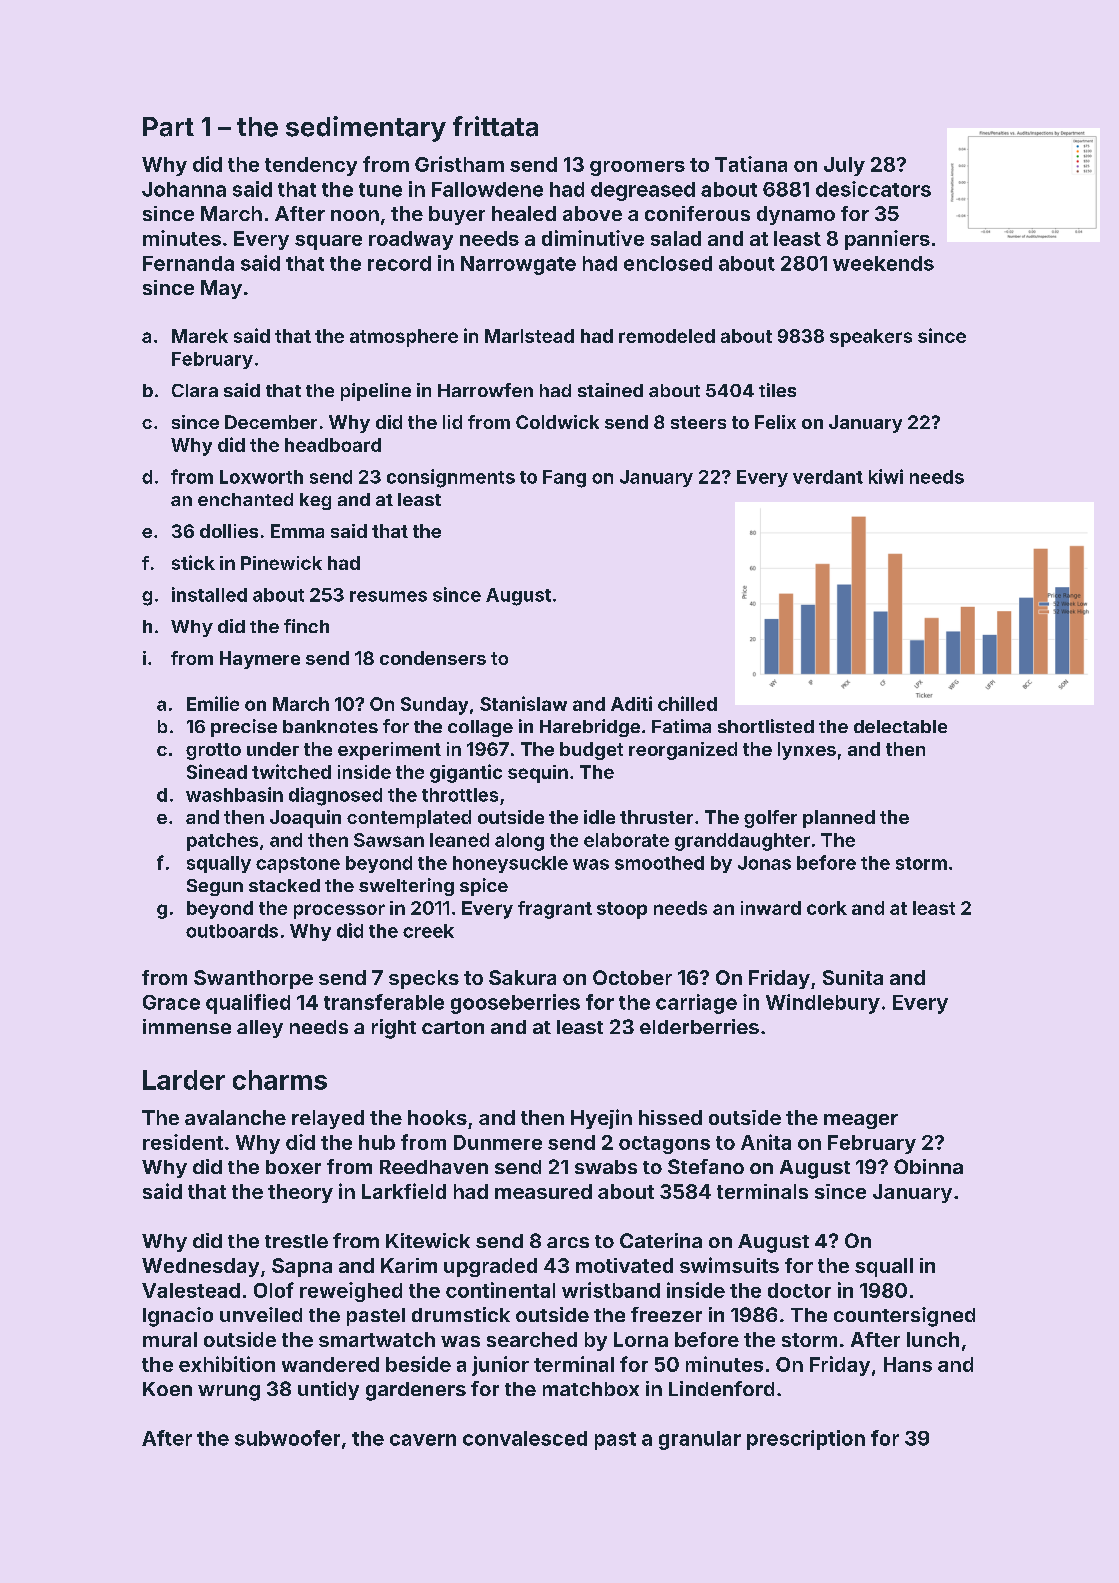  What do you see at coordinates (261, 1314) in the page?
I see `unveiled` at bounding box center [261, 1314].
